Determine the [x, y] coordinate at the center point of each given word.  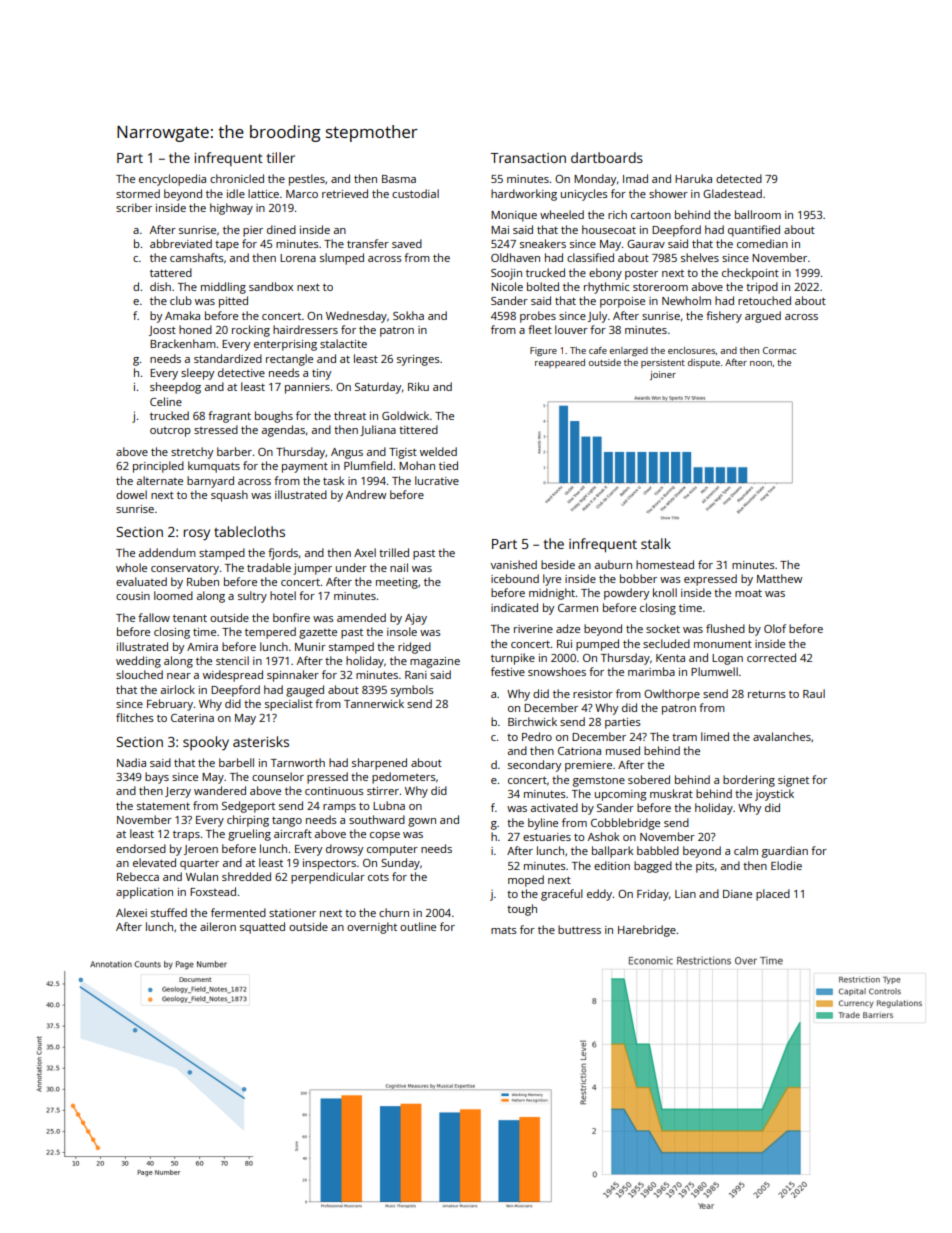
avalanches [782, 736]
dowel [131, 494]
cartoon [651, 215]
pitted [233, 302]
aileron [218, 926]
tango [287, 821]
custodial [415, 193]
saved [407, 243]
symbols [412, 691]
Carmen [578, 608]
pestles [307, 180]
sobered [649, 779]
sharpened [379, 764]
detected [739, 178]
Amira [202, 647]
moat [748, 593]
